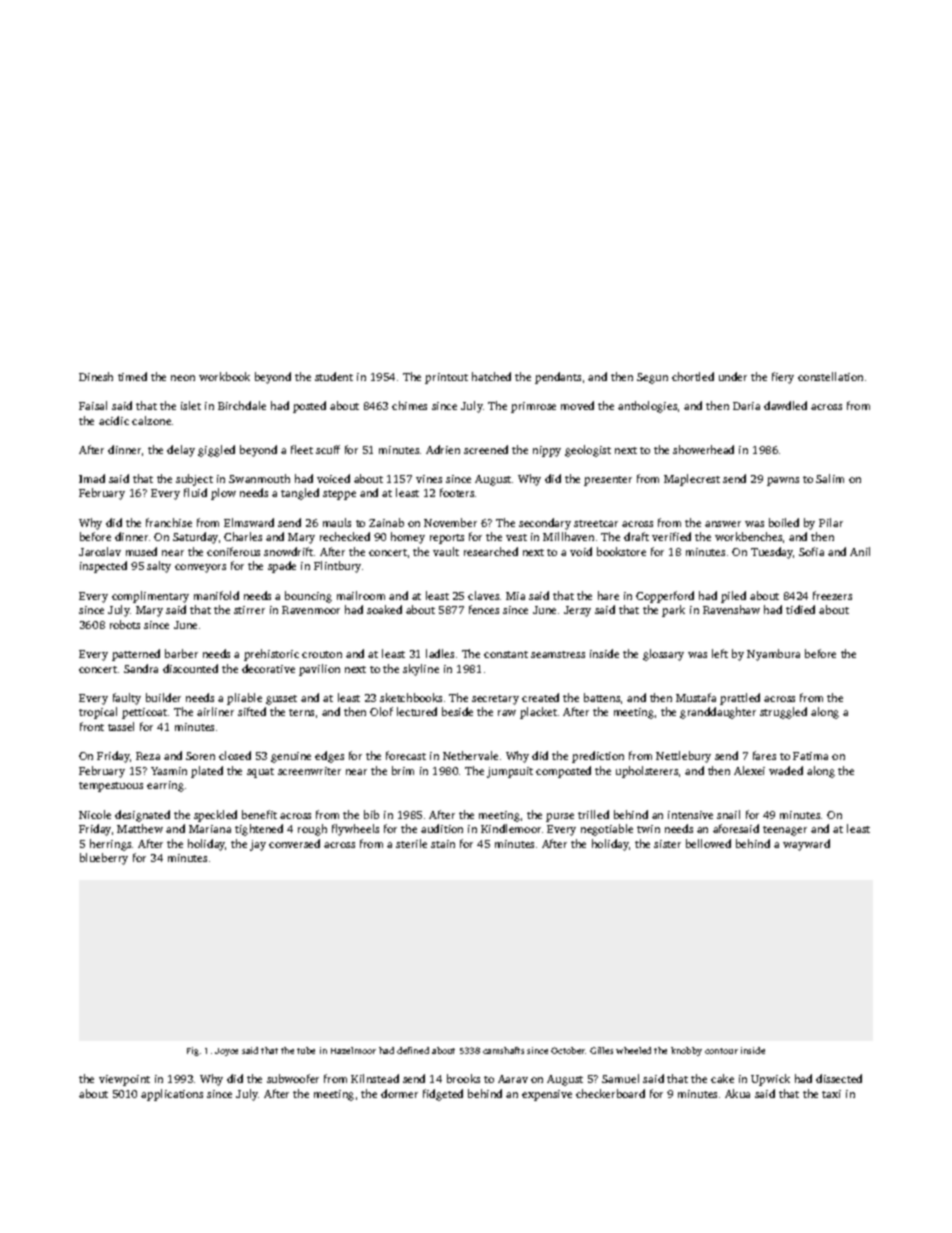  I want to click on workbook, so click(224, 376).
